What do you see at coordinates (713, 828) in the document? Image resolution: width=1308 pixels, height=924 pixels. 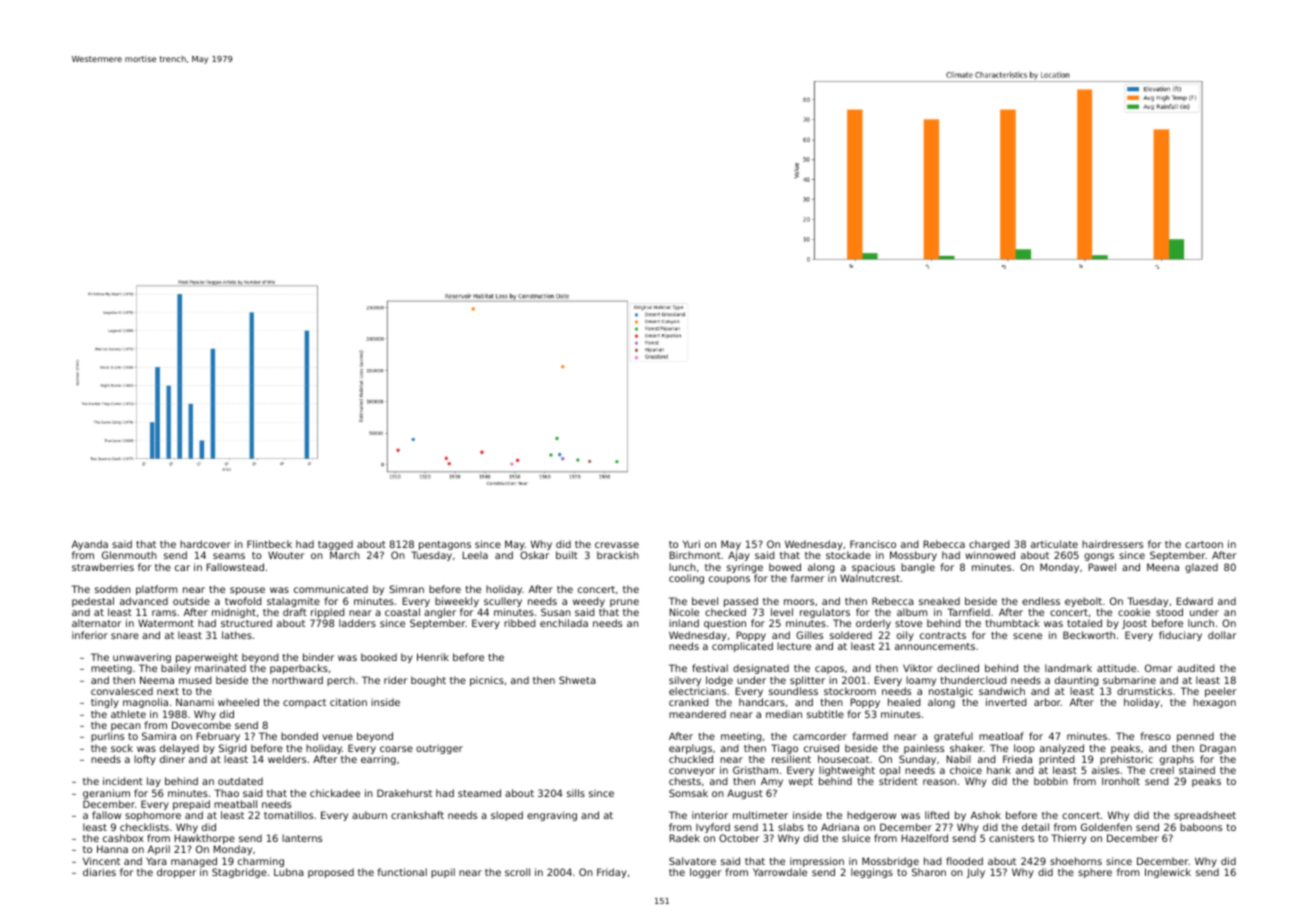 I see `Ivyford` at bounding box center [713, 828].
